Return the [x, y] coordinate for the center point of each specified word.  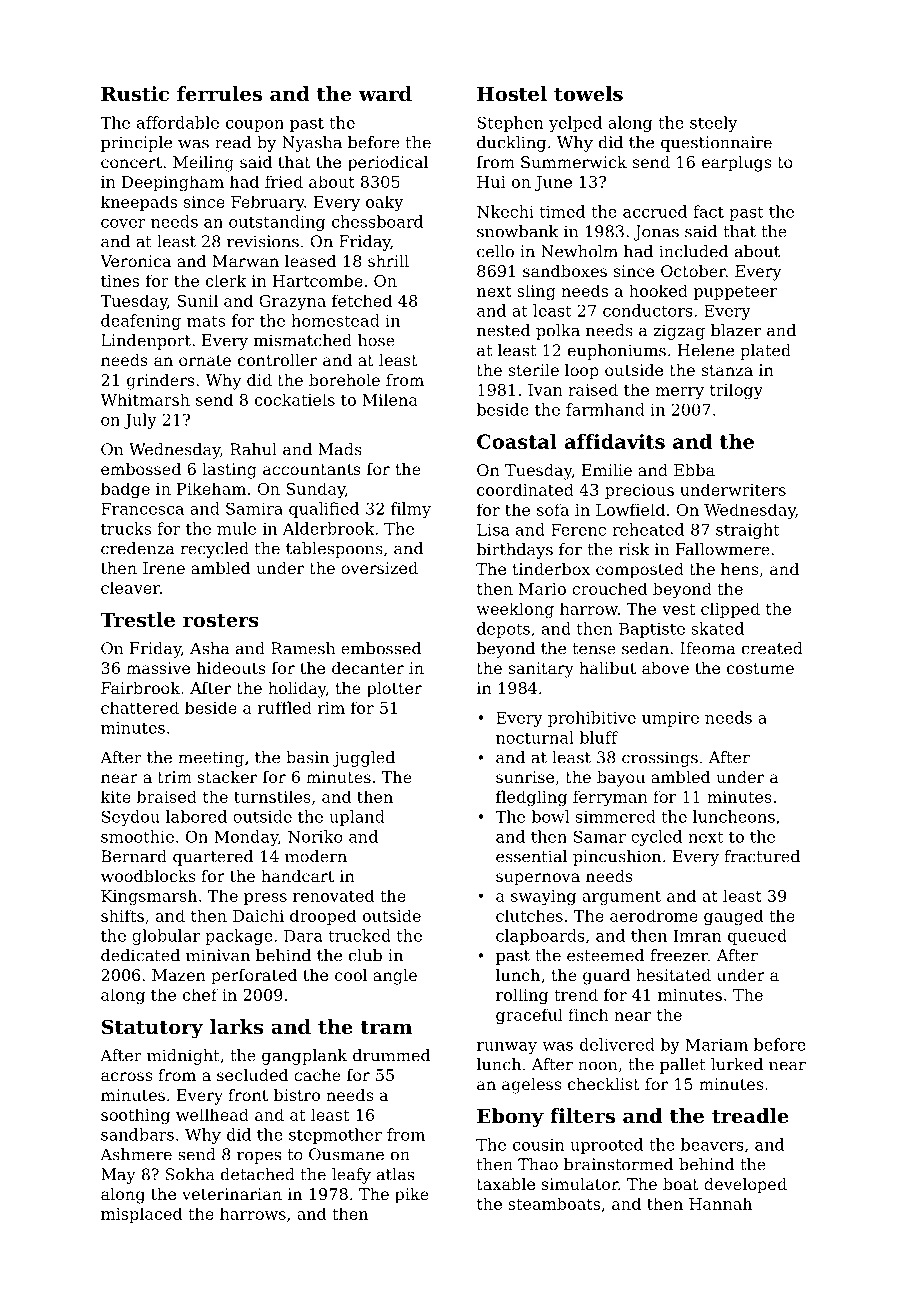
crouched [609, 588]
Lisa [493, 529]
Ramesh [303, 648]
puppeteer [735, 293]
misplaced [141, 1215]
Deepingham [173, 183]
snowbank [517, 231]
